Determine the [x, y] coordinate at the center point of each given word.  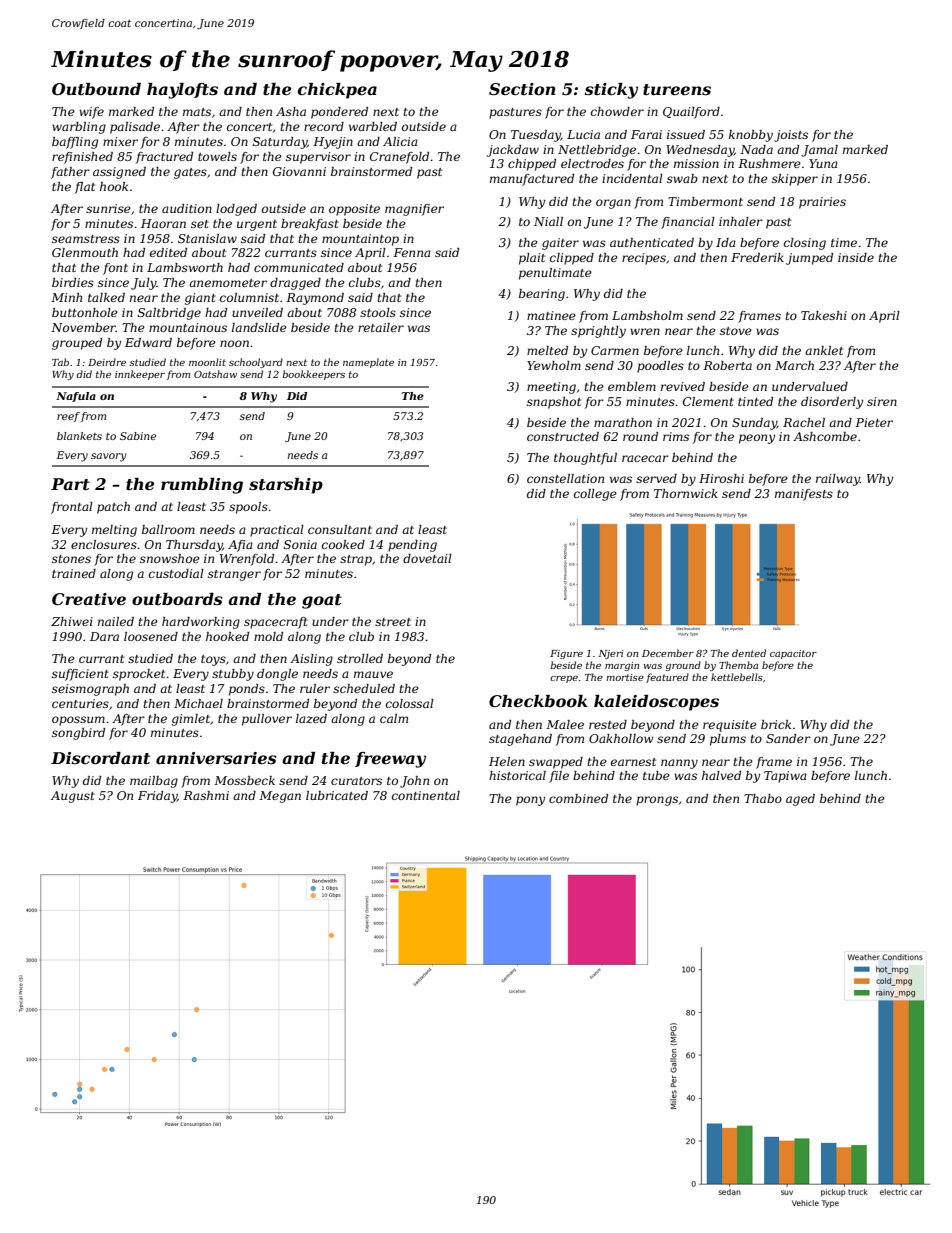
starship [286, 486]
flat [85, 188]
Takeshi [824, 315]
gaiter [560, 244]
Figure [566, 654]
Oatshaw [215, 374]
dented [749, 653]
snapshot [554, 403]
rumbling [202, 486]
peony [757, 439]
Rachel [804, 422]
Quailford [691, 113]
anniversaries [216, 758]
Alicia [400, 141]
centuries [80, 703]
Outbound [96, 89]
